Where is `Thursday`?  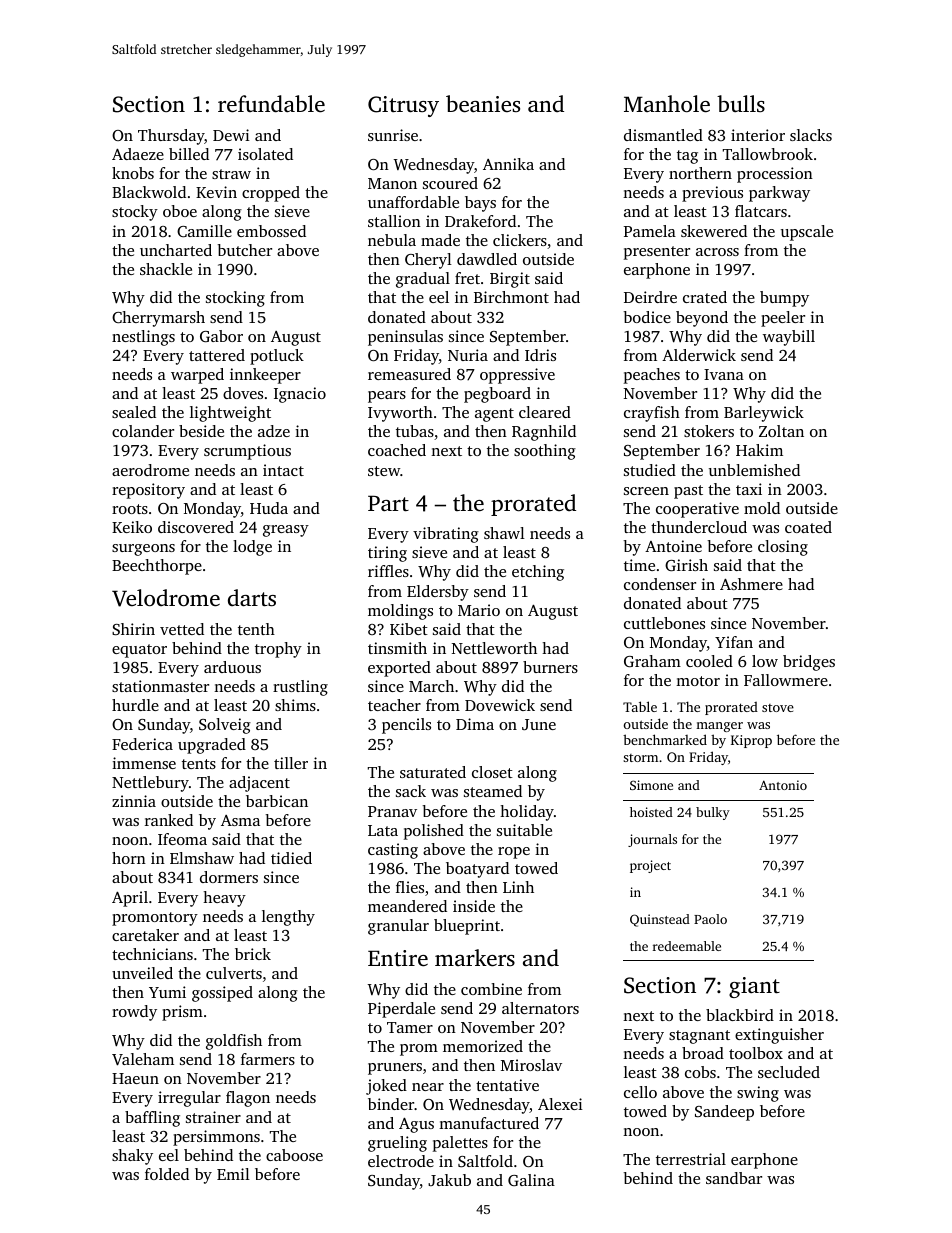 Thursday is located at coordinates (171, 137).
